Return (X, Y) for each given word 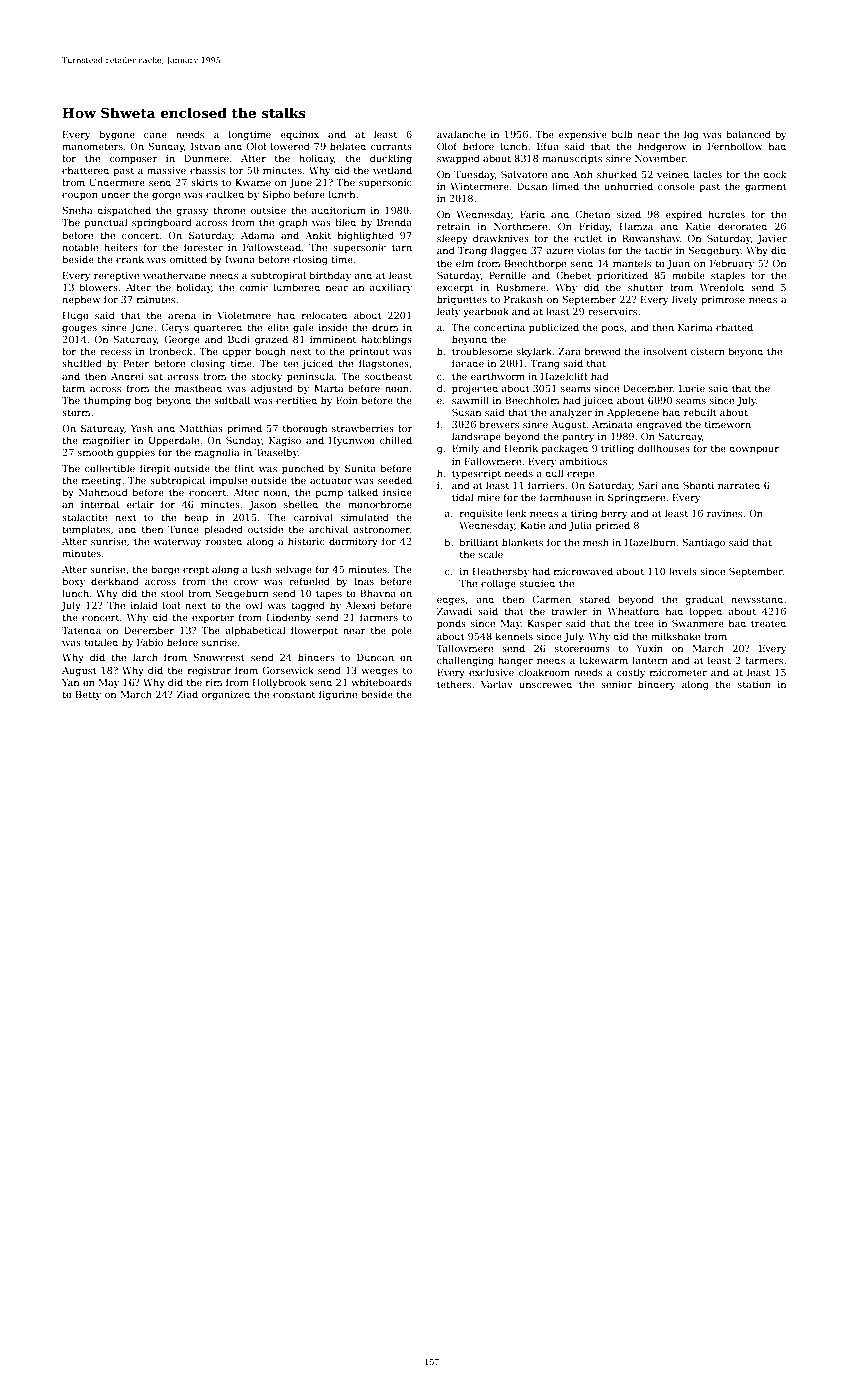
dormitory (353, 542)
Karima (695, 327)
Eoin (347, 400)
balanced (749, 134)
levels (683, 571)
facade (468, 363)
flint (244, 468)
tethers (454, 684)
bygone (117, 135)
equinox (299, 135)
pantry (578, 437)
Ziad (187, 694)
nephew (81, 300)
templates (86, 530)
